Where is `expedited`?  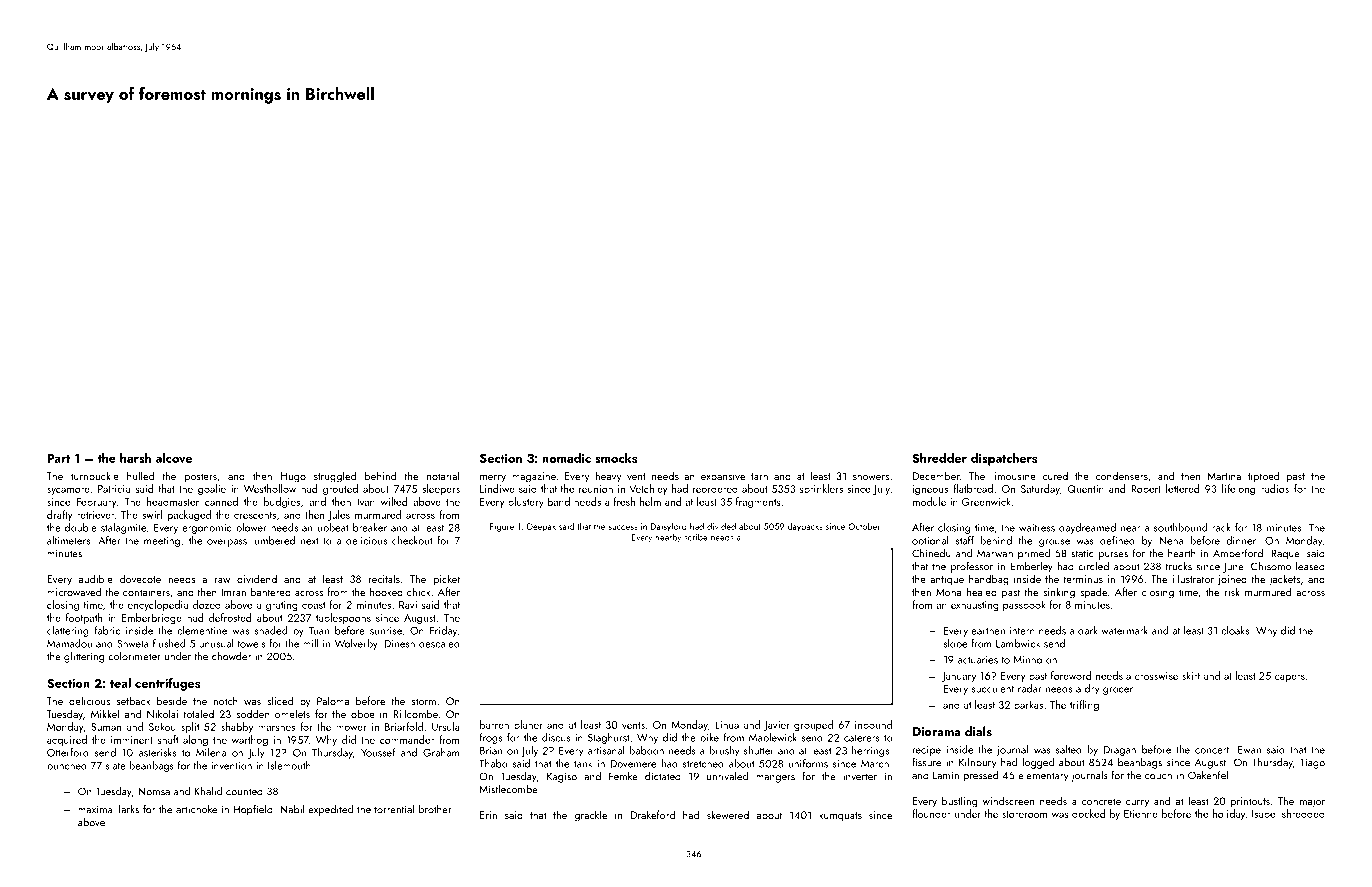 expedited is located at coordinates (330, 810).
